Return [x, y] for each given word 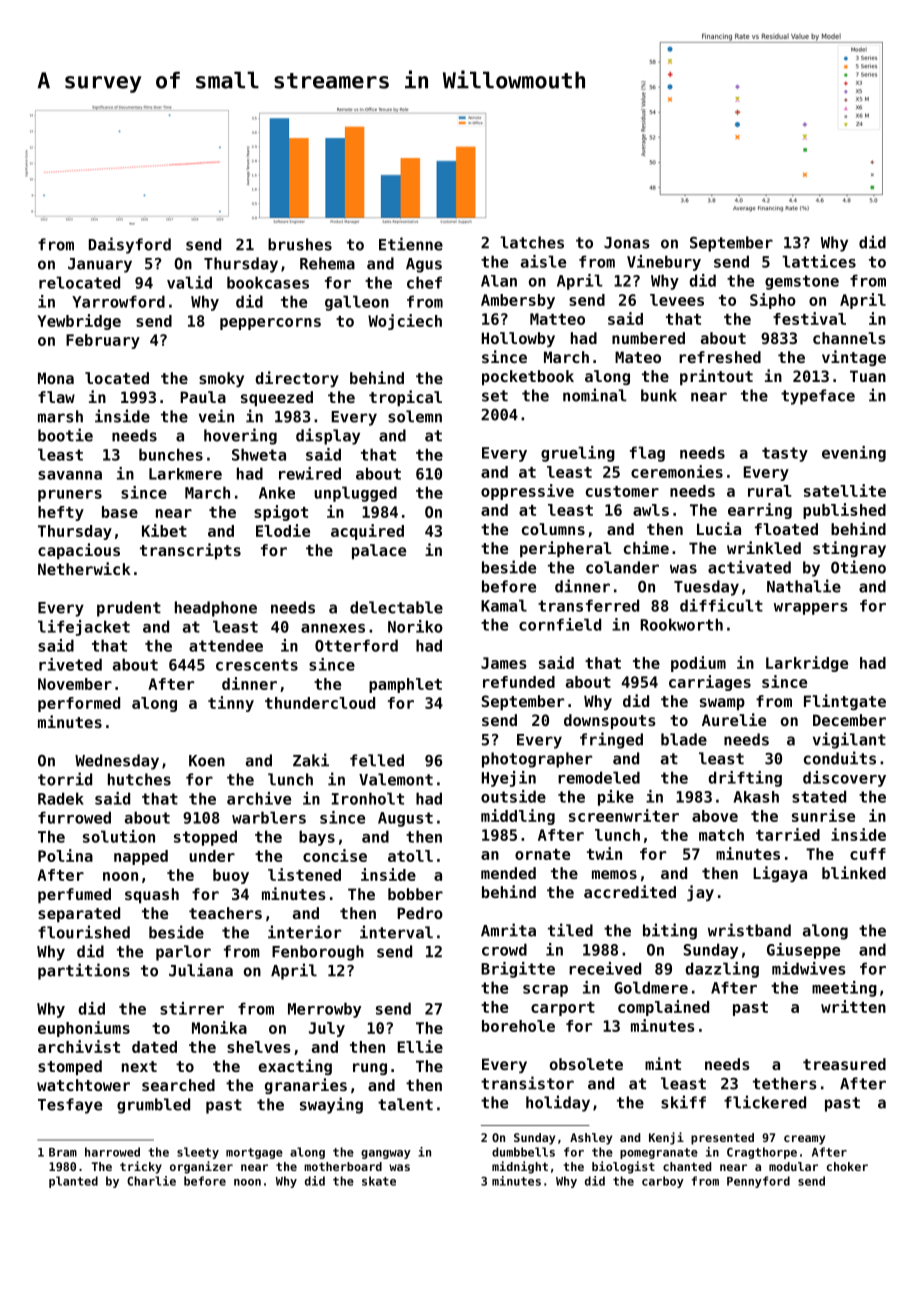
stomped [70, 1067]
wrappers [810, 609]
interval [396, 932]
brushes [300, 244]
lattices [819, 261]
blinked [854, 872]
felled [377, 760]
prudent [129, 609]
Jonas [627, 243]
